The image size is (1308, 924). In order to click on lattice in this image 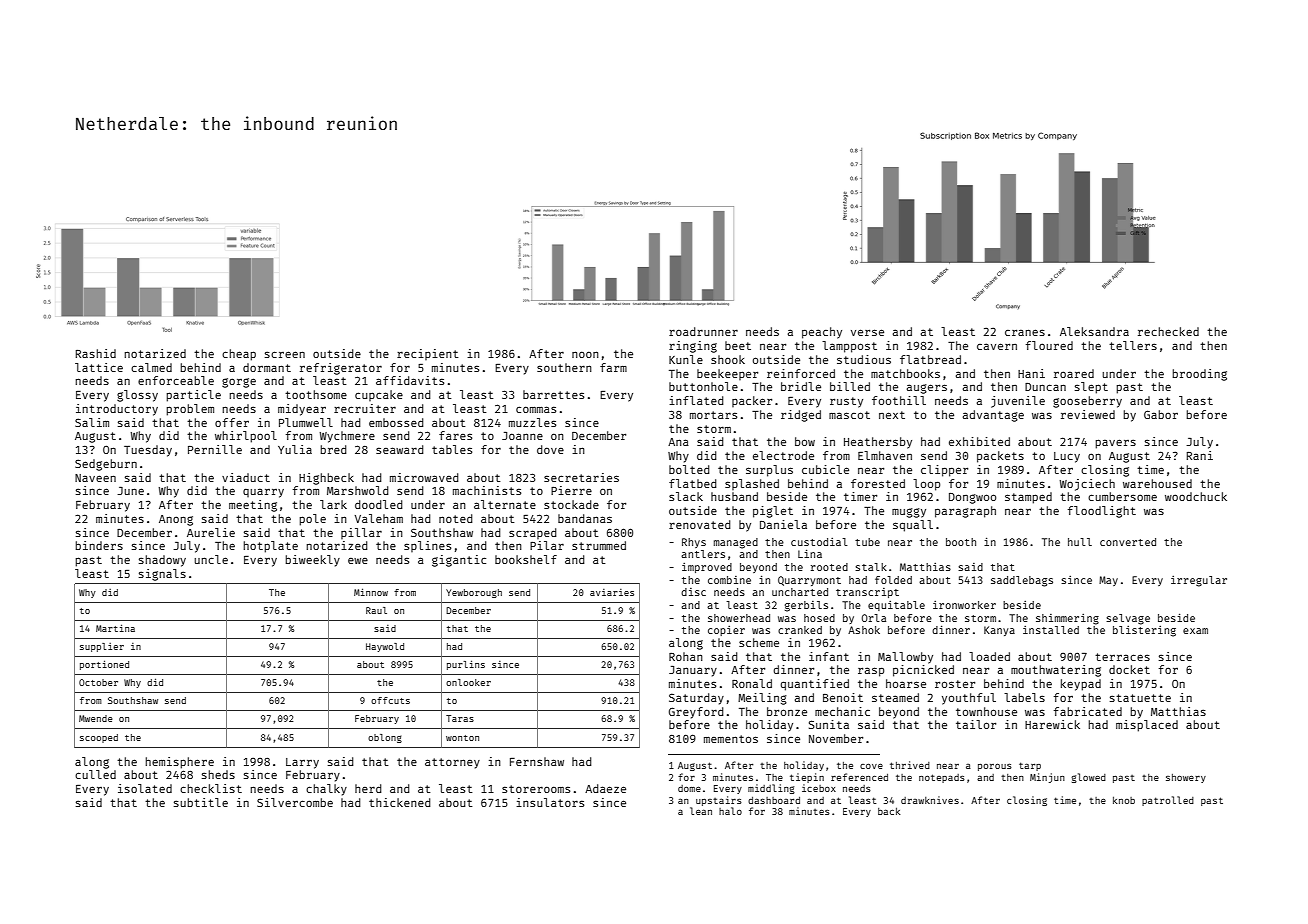, I will do `click(99, 367)`.
